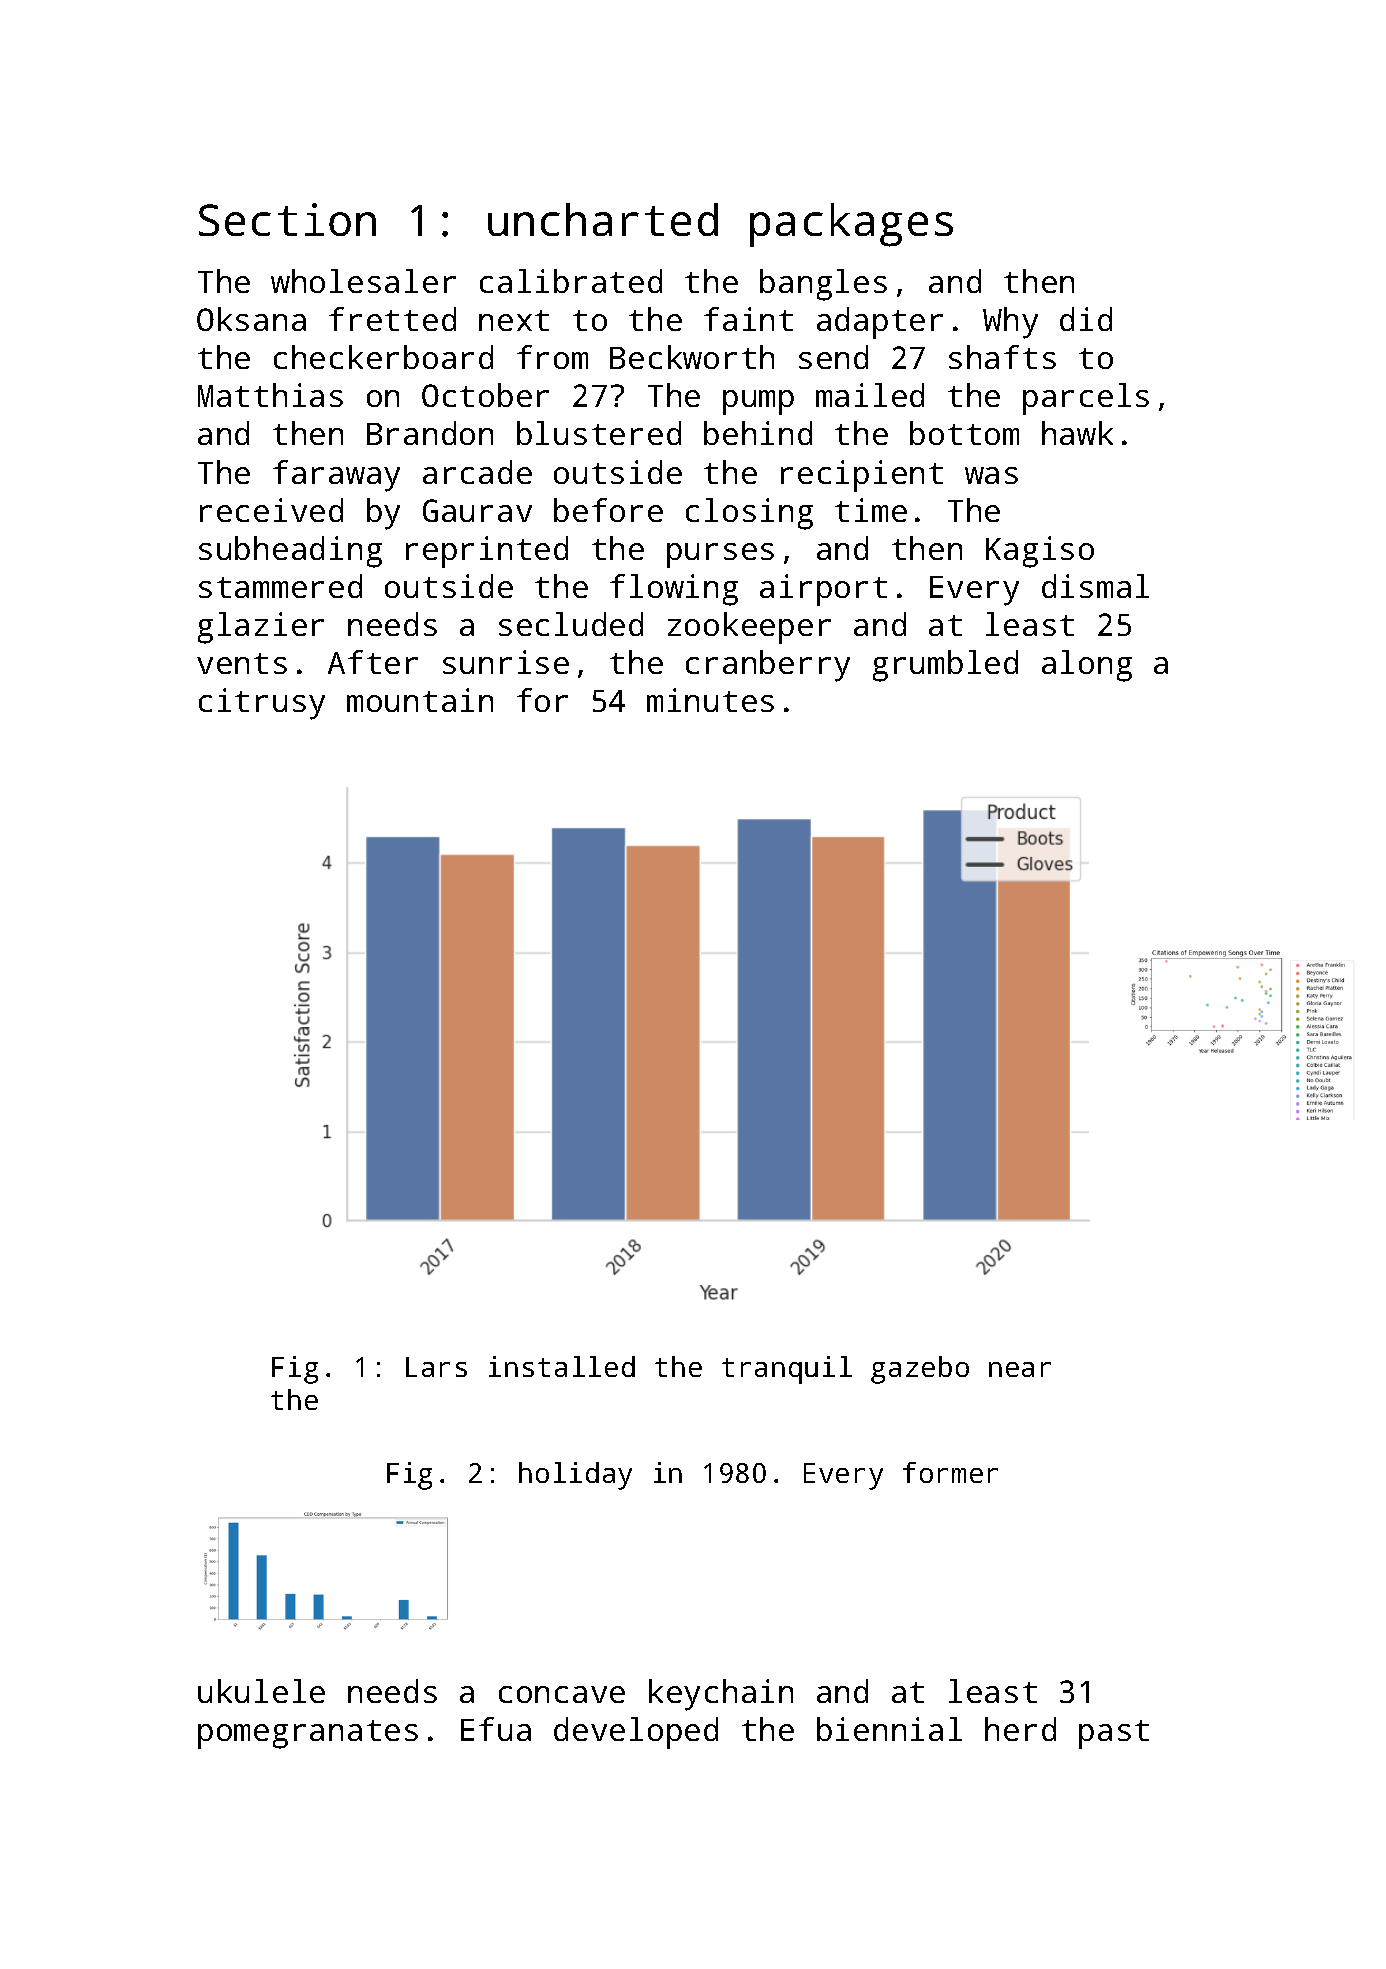 The image size is (1386, 1969). Describe the element at coordinates (1020, 1729) in the screenshot. I see `herd` at that location.
